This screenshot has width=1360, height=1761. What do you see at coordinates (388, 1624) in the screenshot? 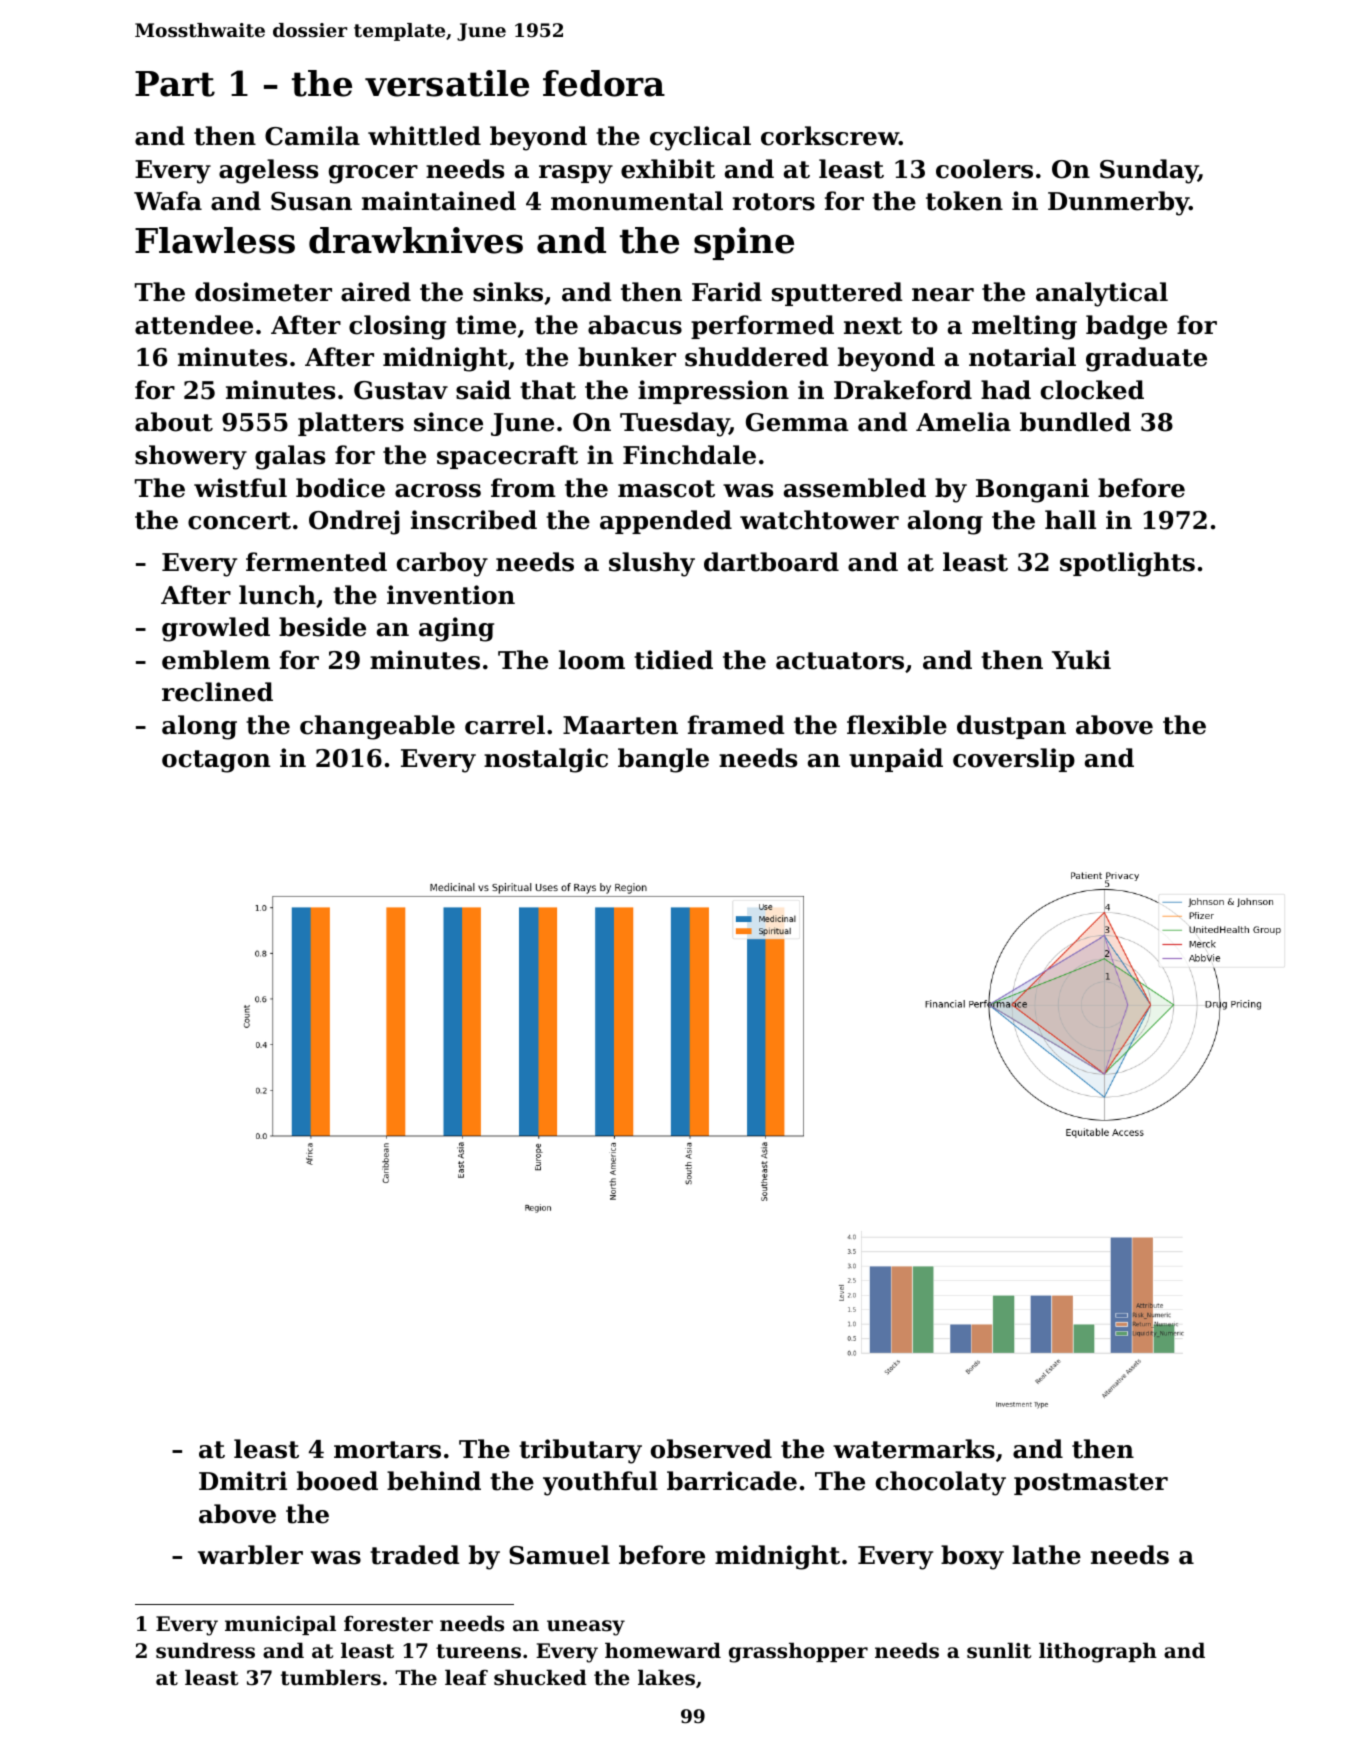
I see `forester` at bounding box center [388, 1624].
